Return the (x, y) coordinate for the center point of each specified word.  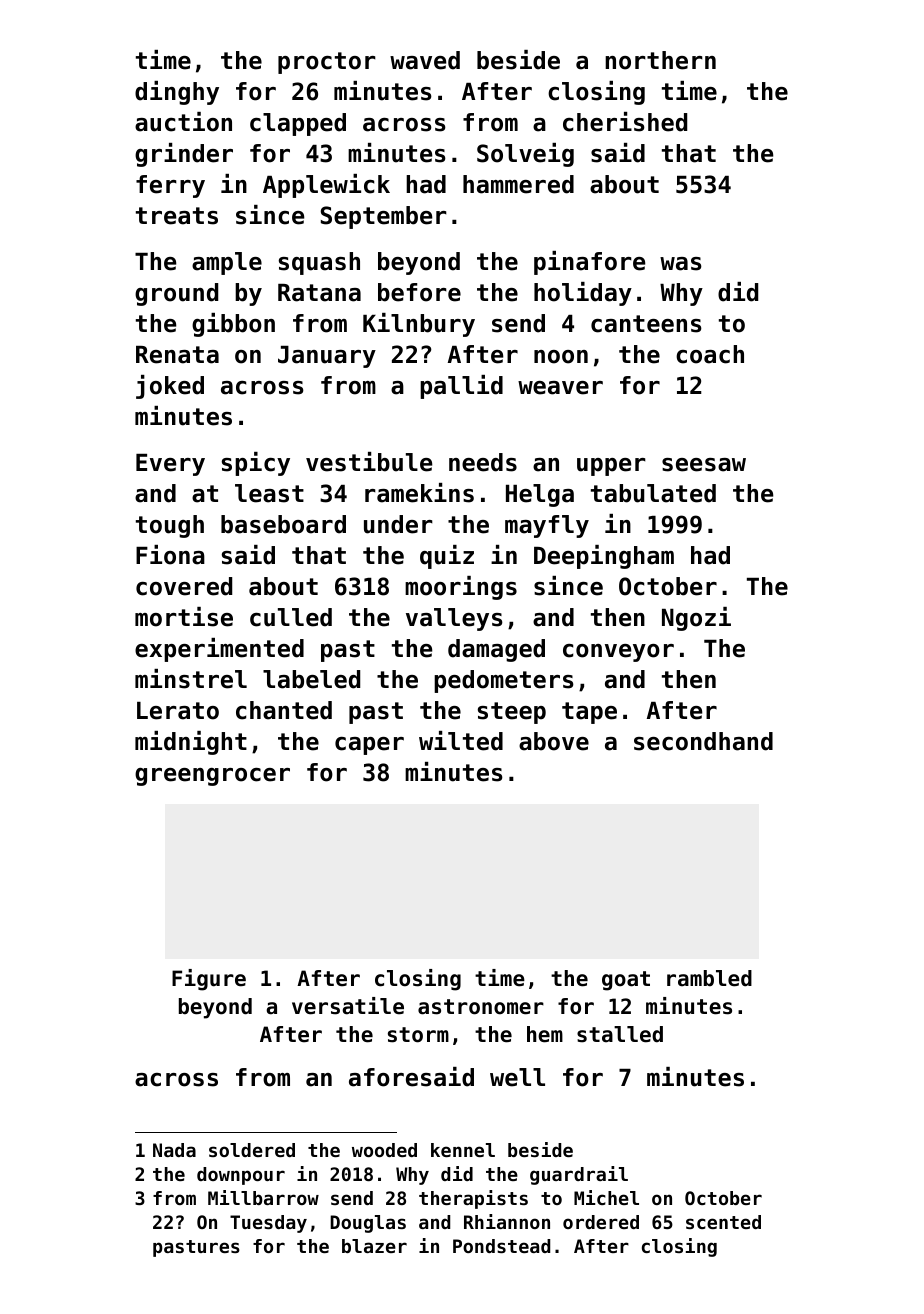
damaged (496, 650)
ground (176, 294)
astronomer (481, 1007)
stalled (620, 1034)
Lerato (178, 711)
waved (425, 60)
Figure (209, 980)
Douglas (368, 1224)
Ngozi (696, 619)
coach (710, 354)
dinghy (177, 93)
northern (660, 60)
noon (561, 357)
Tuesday (268, 1224)
